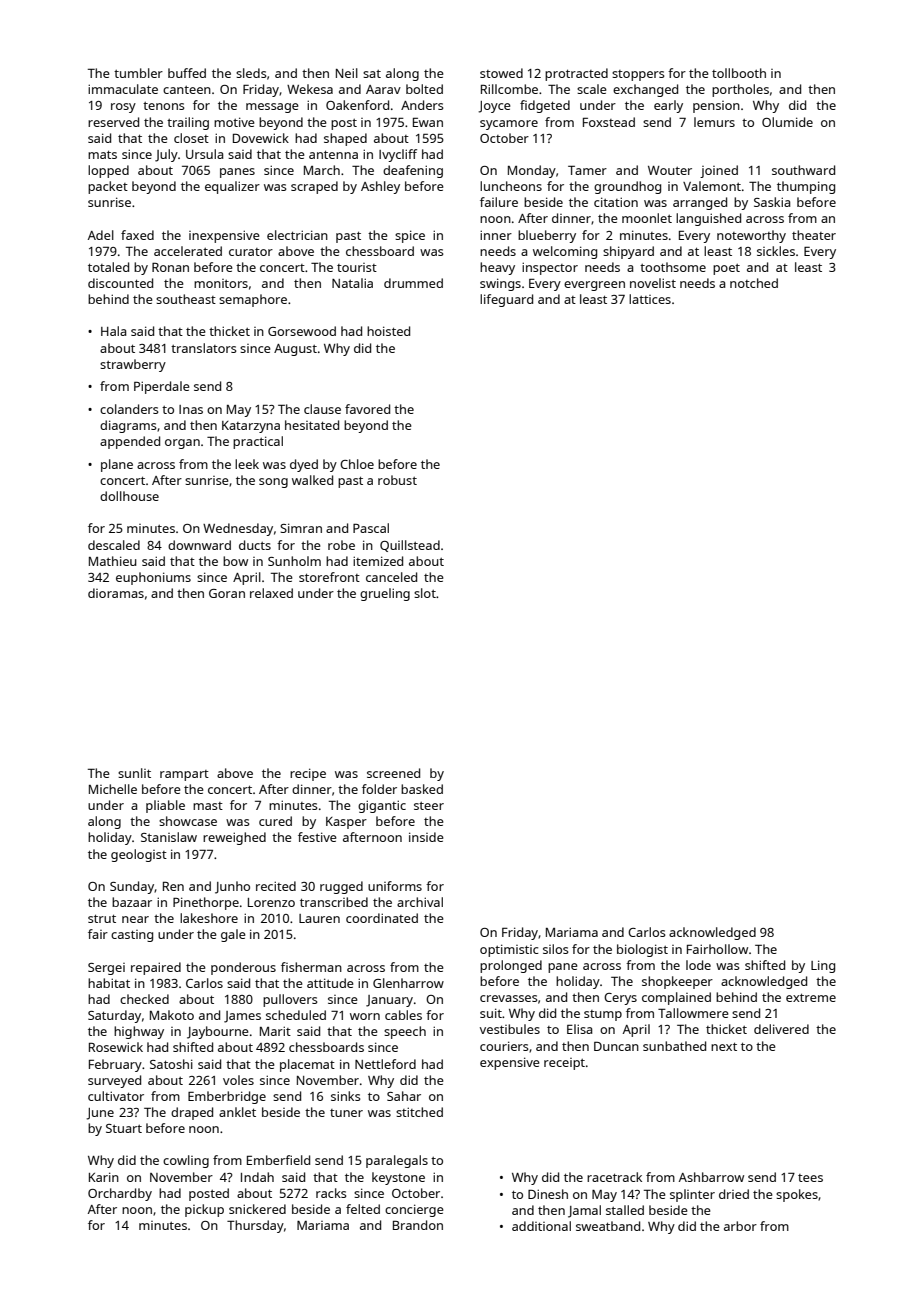 Image resolution: width=924 pixels, height=1308 pixels. Describe the element at coordinates (497, 268) in the document. I see `heavy` at that location.
